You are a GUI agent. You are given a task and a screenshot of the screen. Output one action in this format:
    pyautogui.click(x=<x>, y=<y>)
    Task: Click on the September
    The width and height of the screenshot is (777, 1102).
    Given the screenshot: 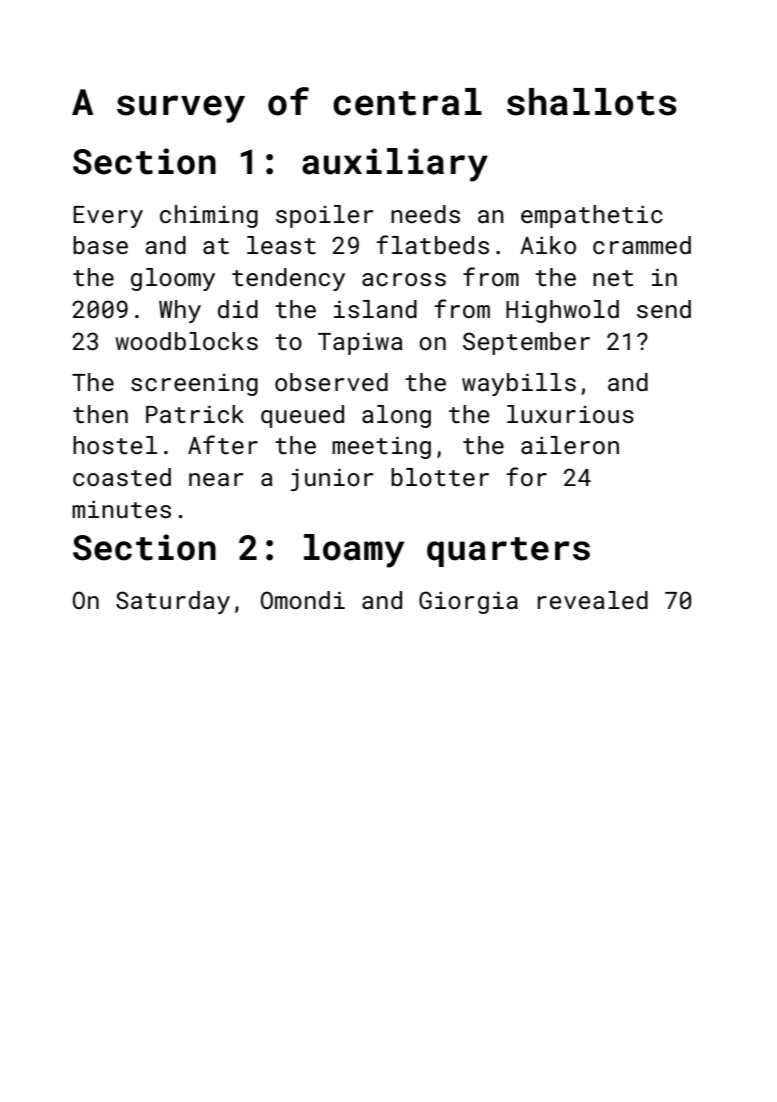 What is the action you would take?
    pyautogui.click(x=526, y=343)
